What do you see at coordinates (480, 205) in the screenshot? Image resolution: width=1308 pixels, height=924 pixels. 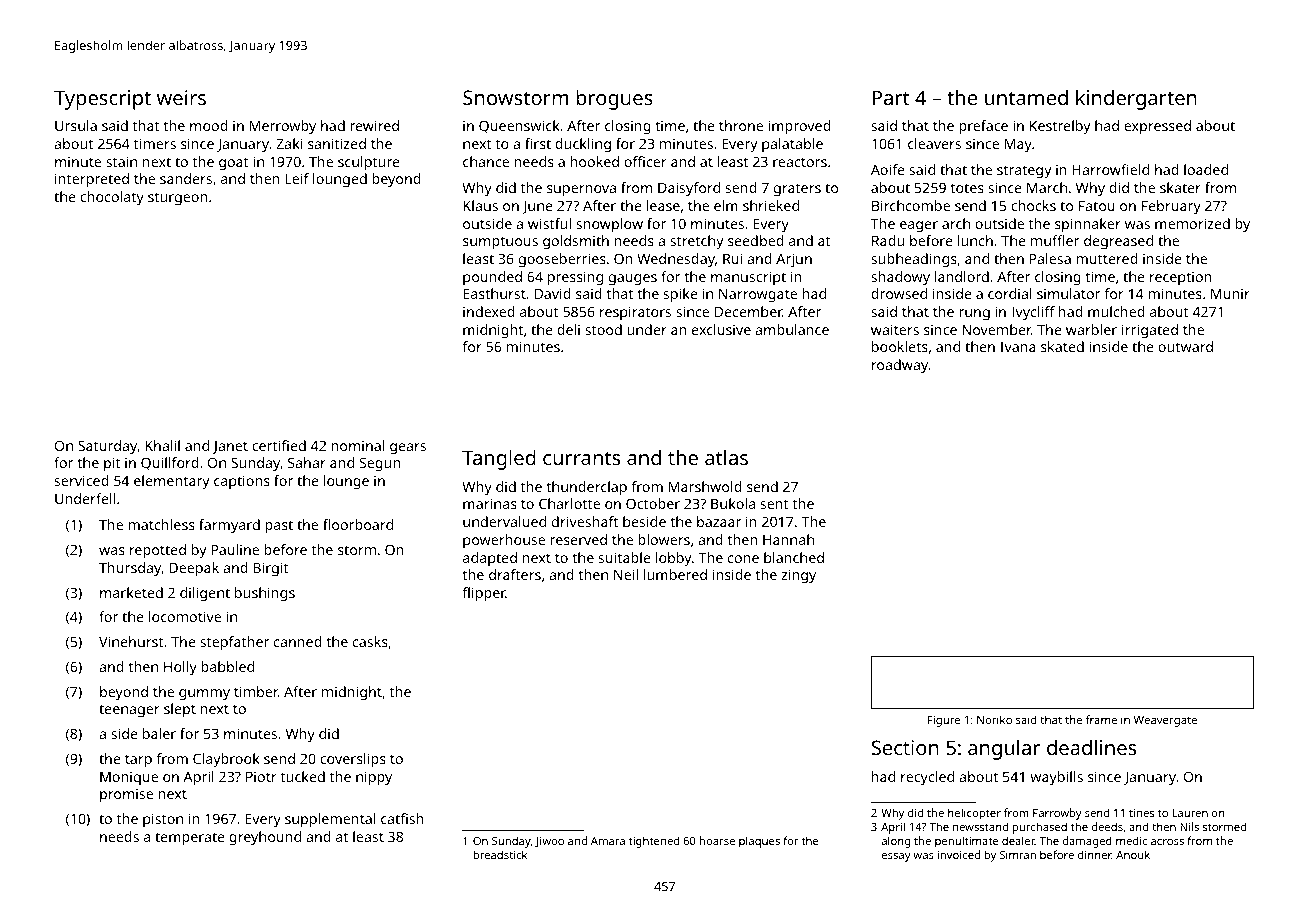 I see `Klaus` at bounding box center [480, 205].
